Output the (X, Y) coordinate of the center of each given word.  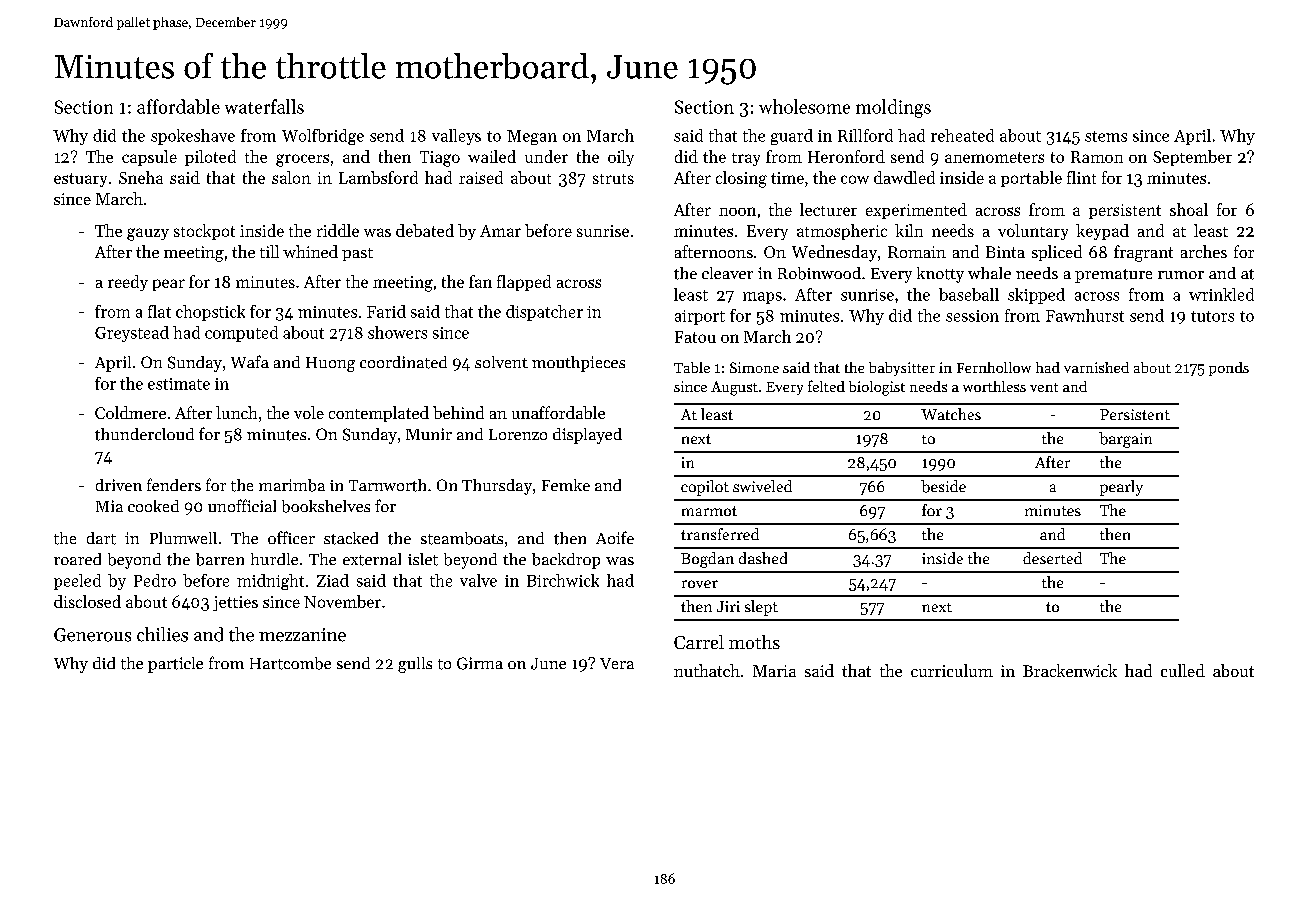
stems (1106, 136)
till (269, 251)
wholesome (804, 106)
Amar (500, 231)
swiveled (762, 486)
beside (943, 486)
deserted (1052, 558)
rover (700, 584)
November (342, 601)
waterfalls (264, 106)
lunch (236, 412)
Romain (917, 252)
